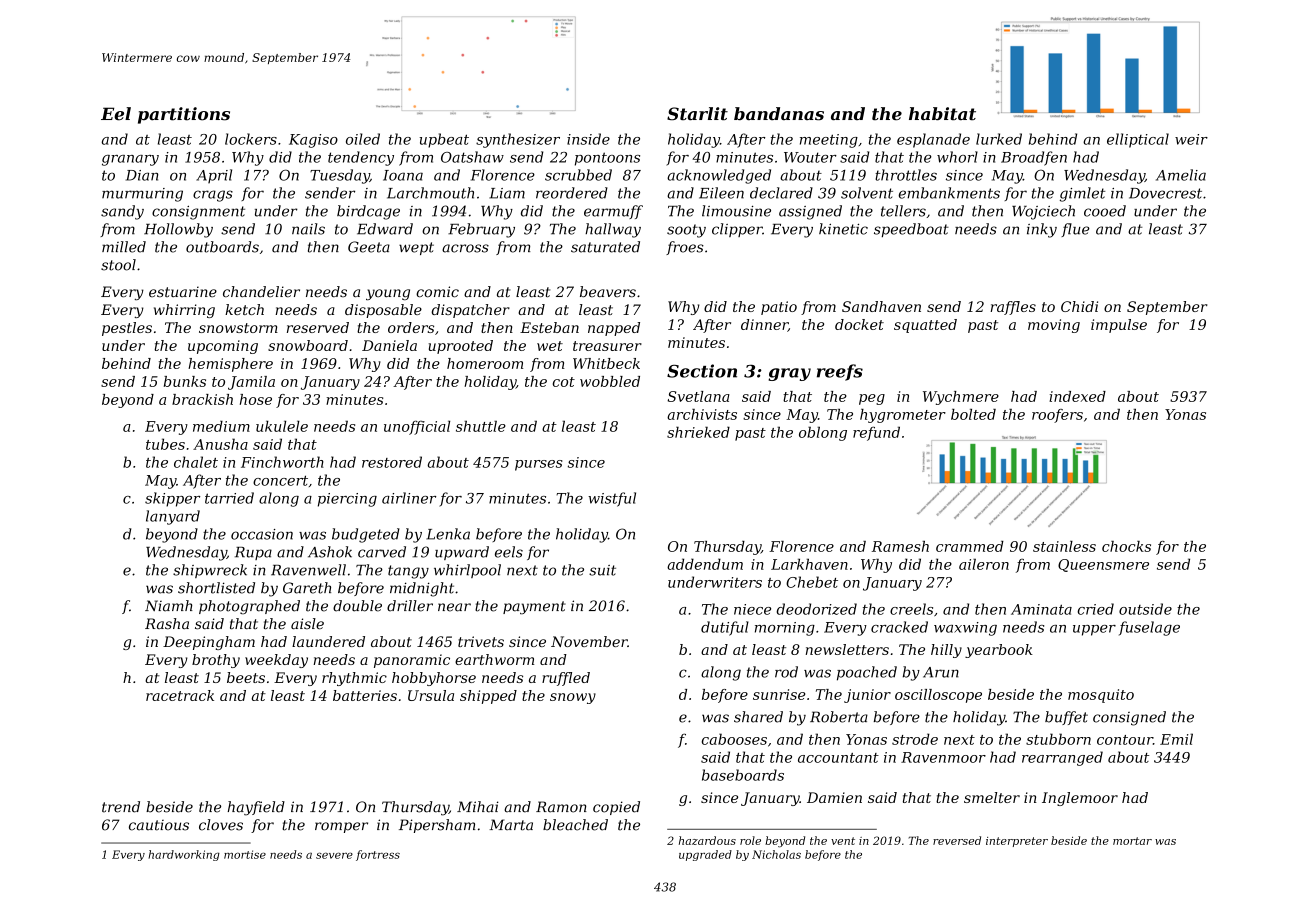  I want to click on roofers, so click(1057, 416).
